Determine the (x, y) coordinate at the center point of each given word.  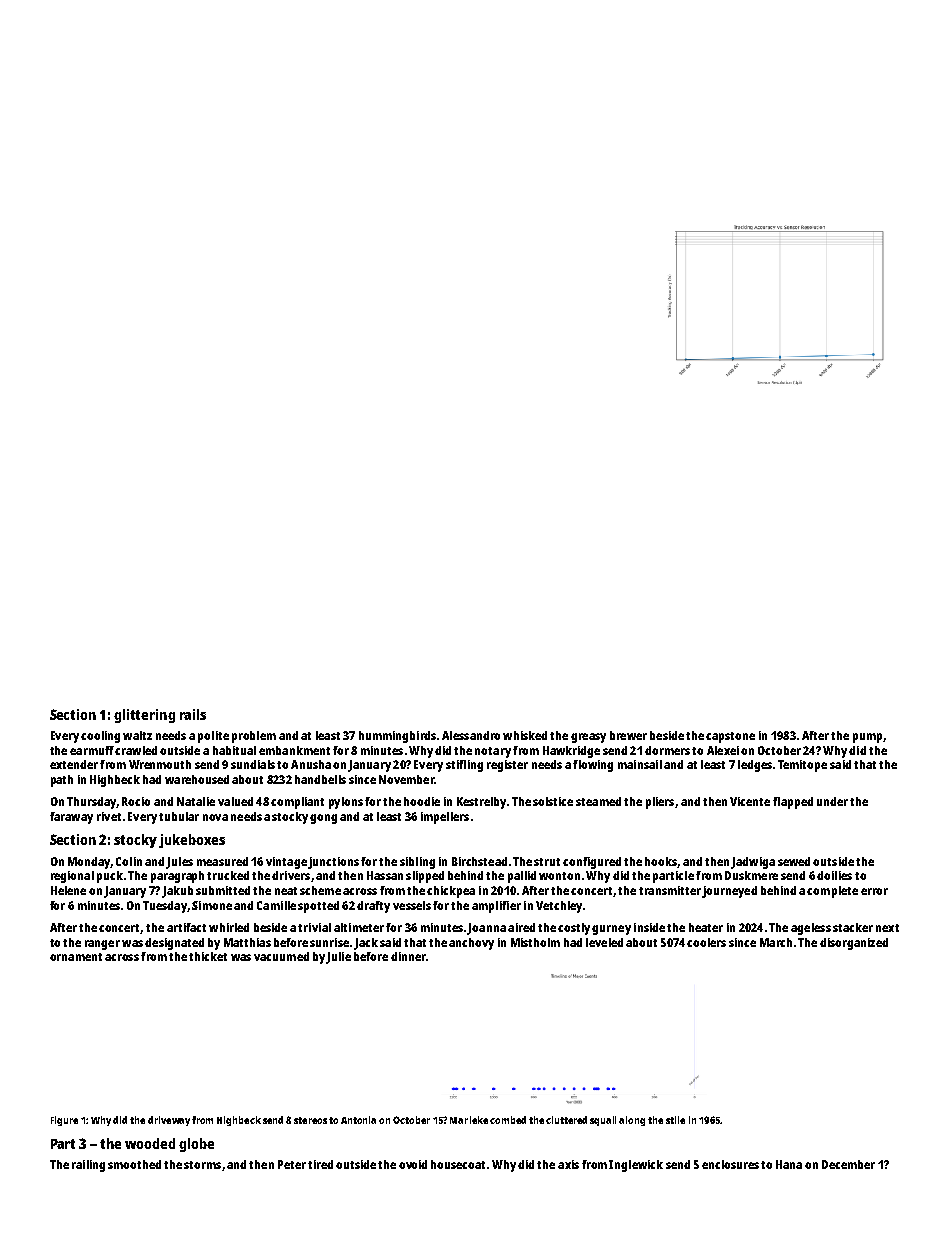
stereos (310, 1120)
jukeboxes (192, 841)
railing (88, 1166)
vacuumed (281, 956)
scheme (320, 890)
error (874, 891)
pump (867, 738)
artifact (186, 927)
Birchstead (479, 861)
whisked (525, 735)
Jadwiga (753, 863)
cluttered (566, 1120)
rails (193, 714)
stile (675, 1120)
